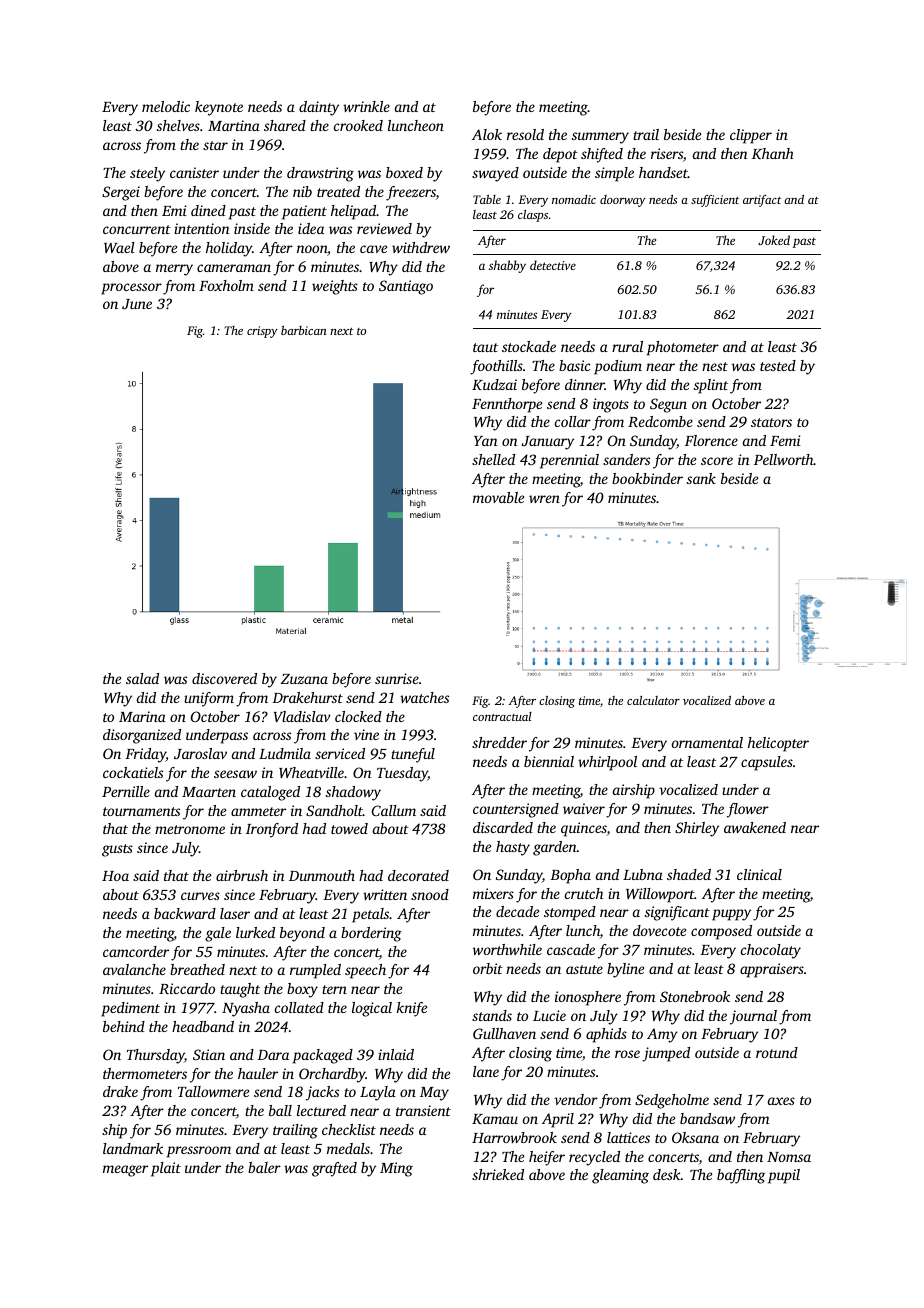 This screenshot has width=924, height=1308. What do you see at coordinates (262, 332) in the screenshot?
I see `crispy` at bounding box center [262, 332].
